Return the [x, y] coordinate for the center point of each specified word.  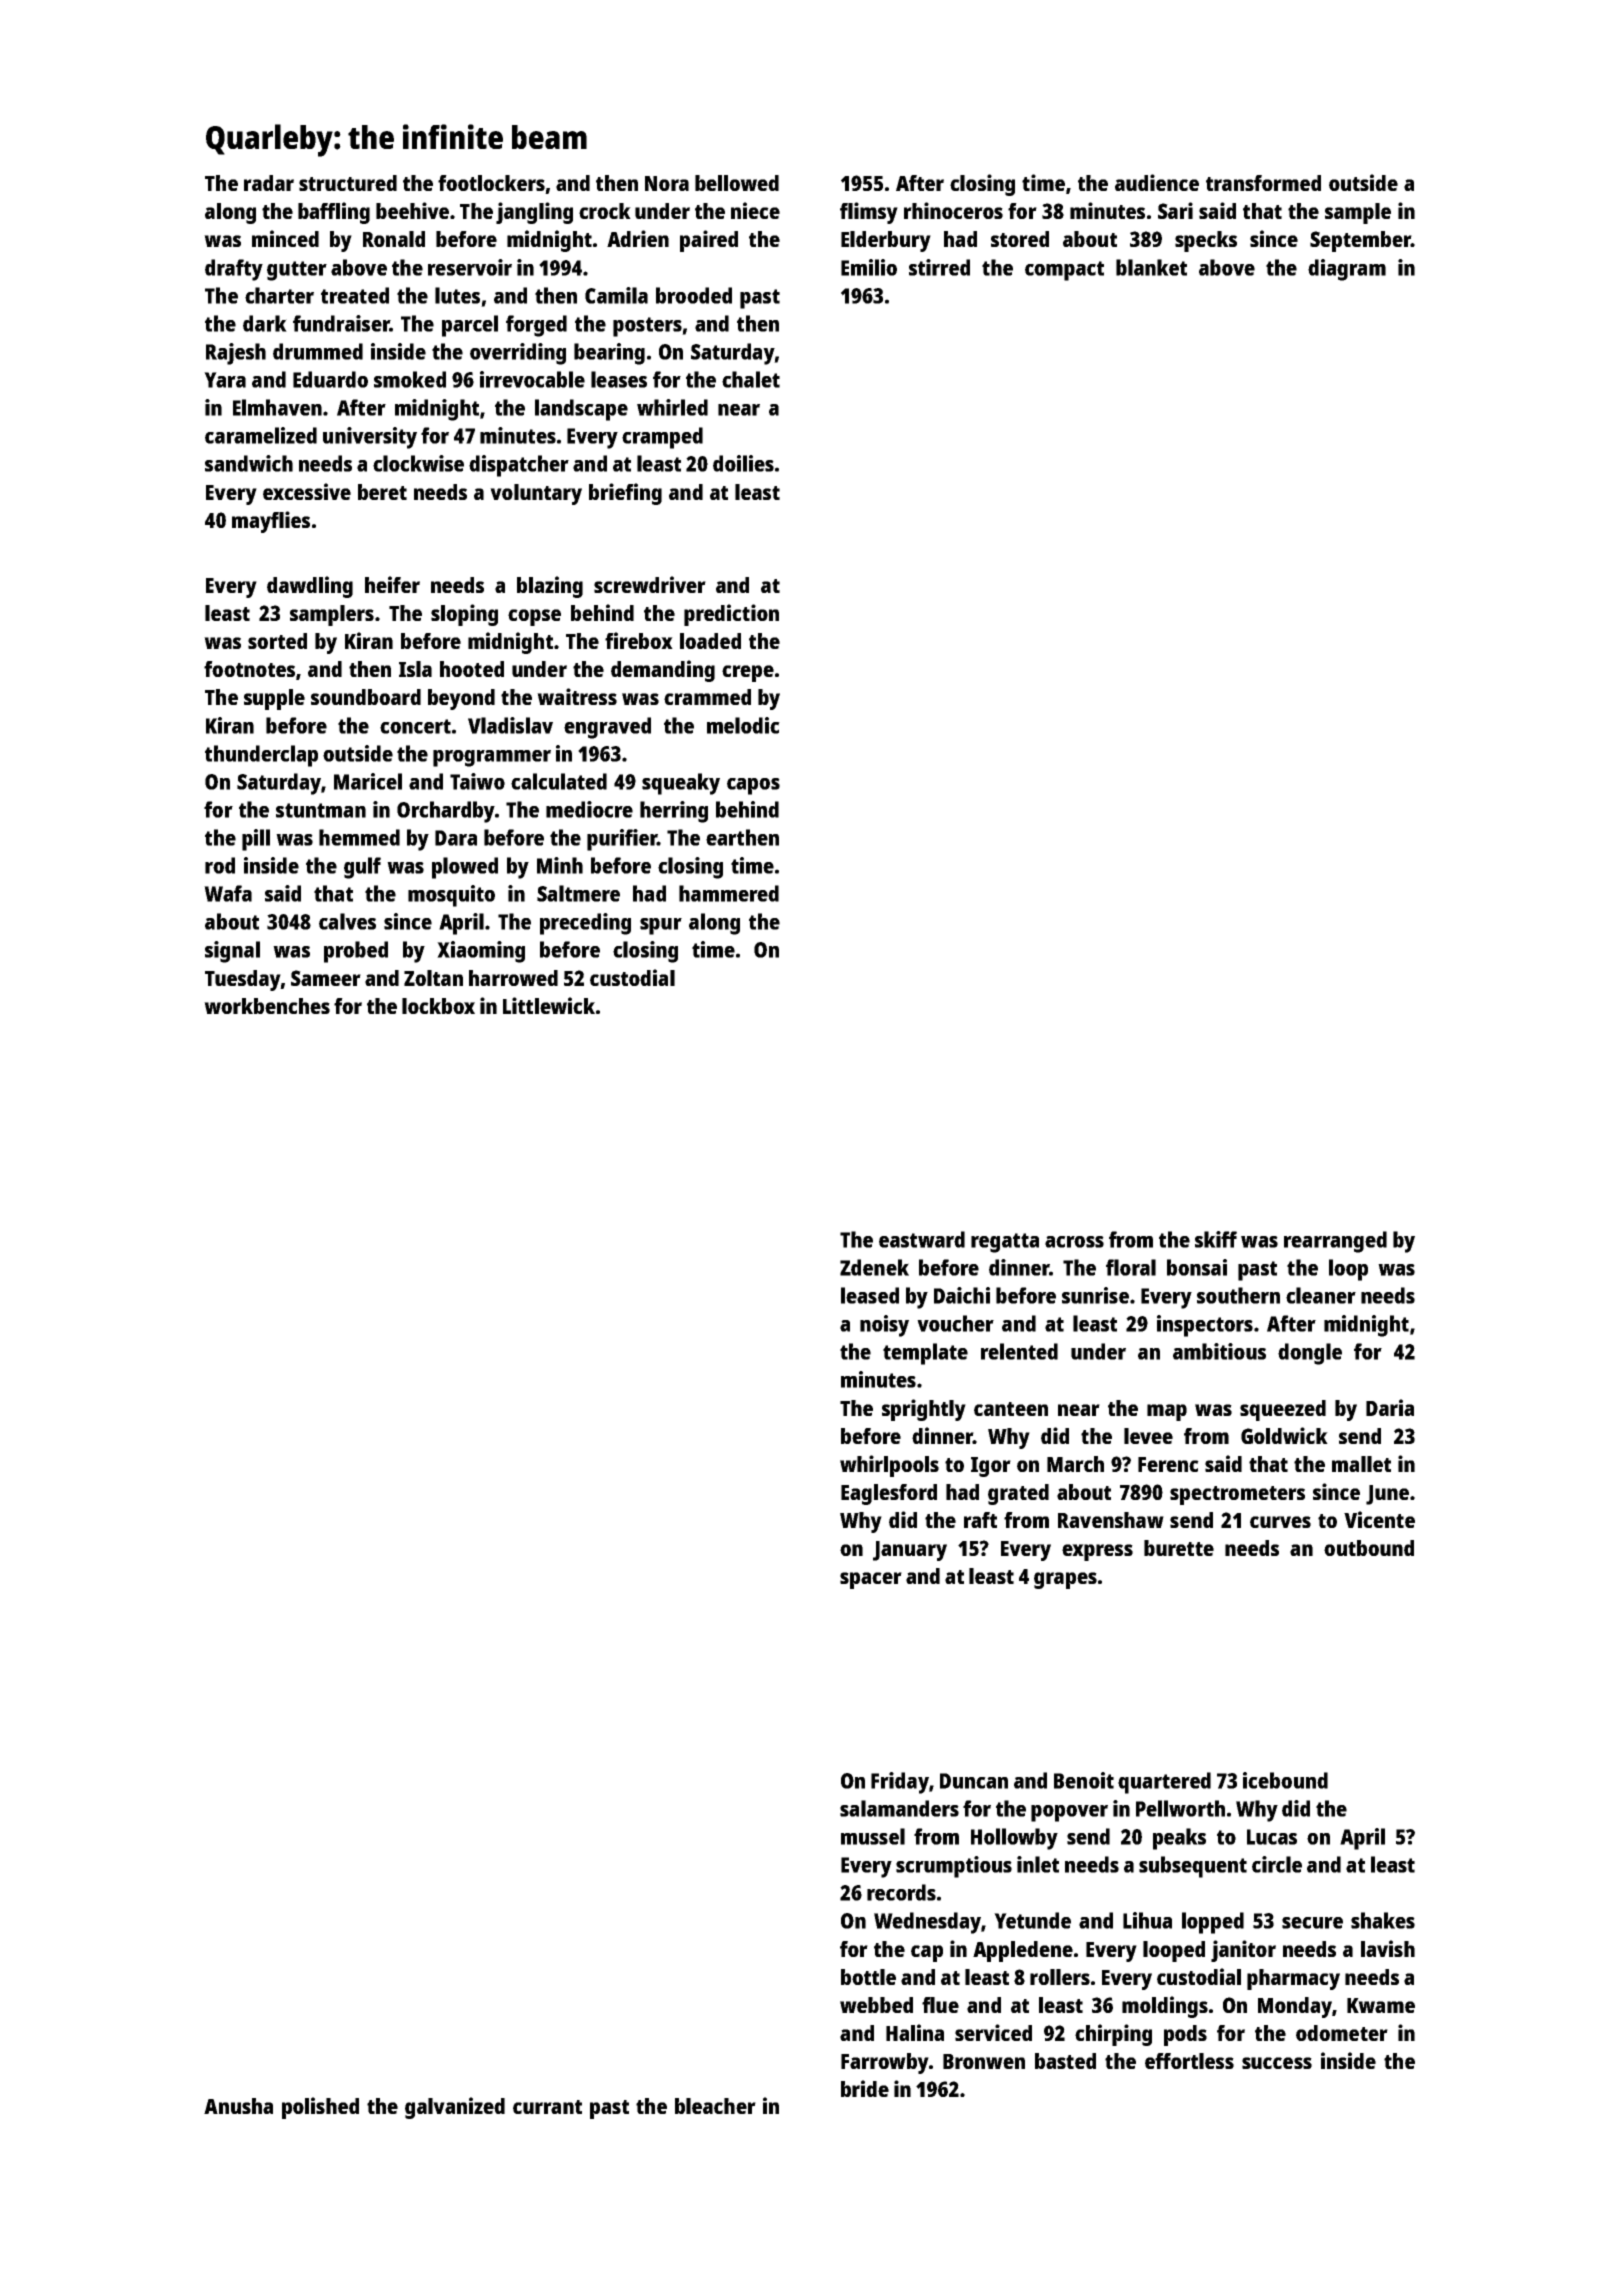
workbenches [267, 1006]
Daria [1390, 1407]
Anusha [238, 2106]
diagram [1347, 270]
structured [348, 183]
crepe [748, 673]
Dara [456, 838]
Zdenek [874, 1267]
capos [753, 786]
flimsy [869, 213]
